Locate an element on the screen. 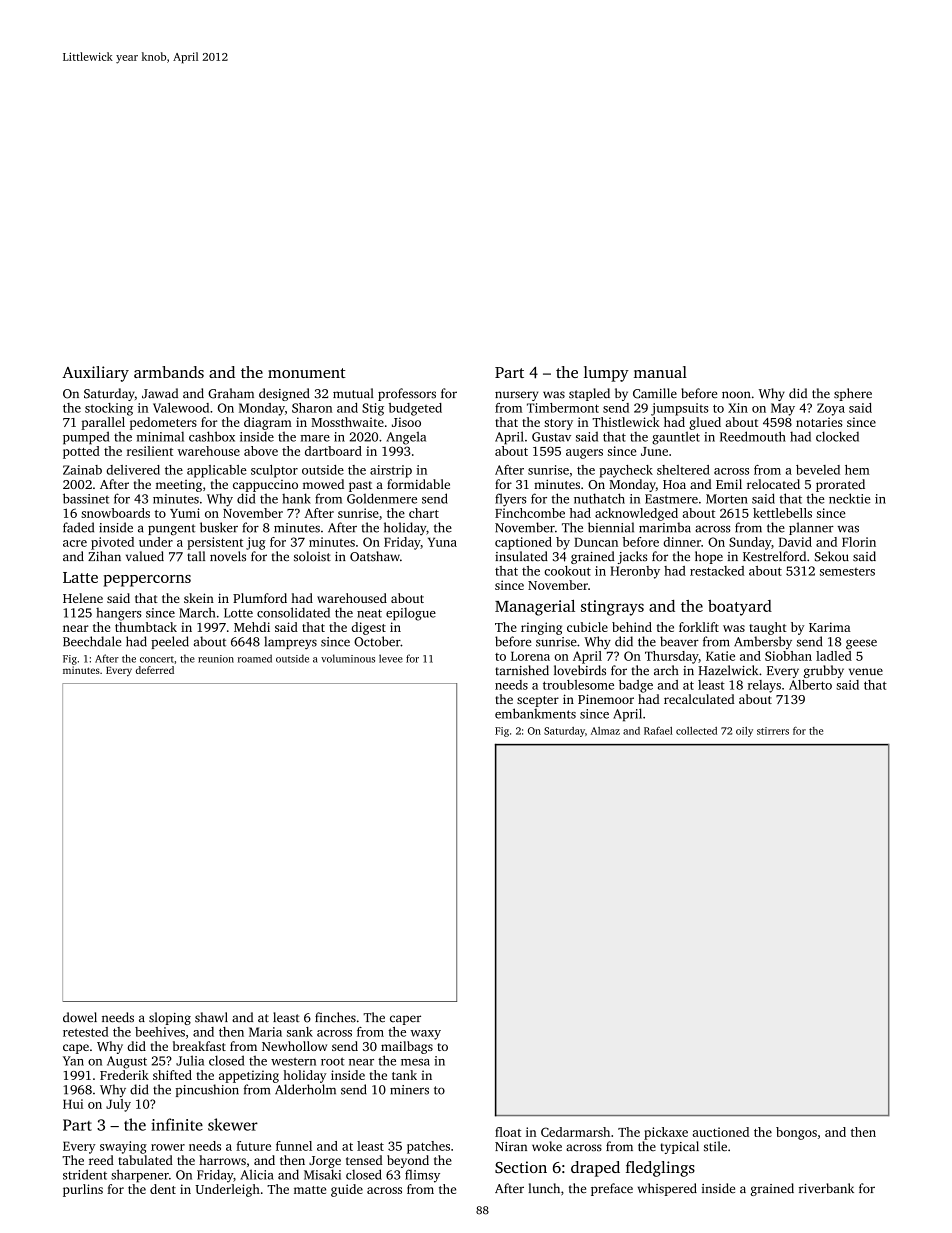 The image size is (952, 1233). manual is located at coordinates (660, 372).
